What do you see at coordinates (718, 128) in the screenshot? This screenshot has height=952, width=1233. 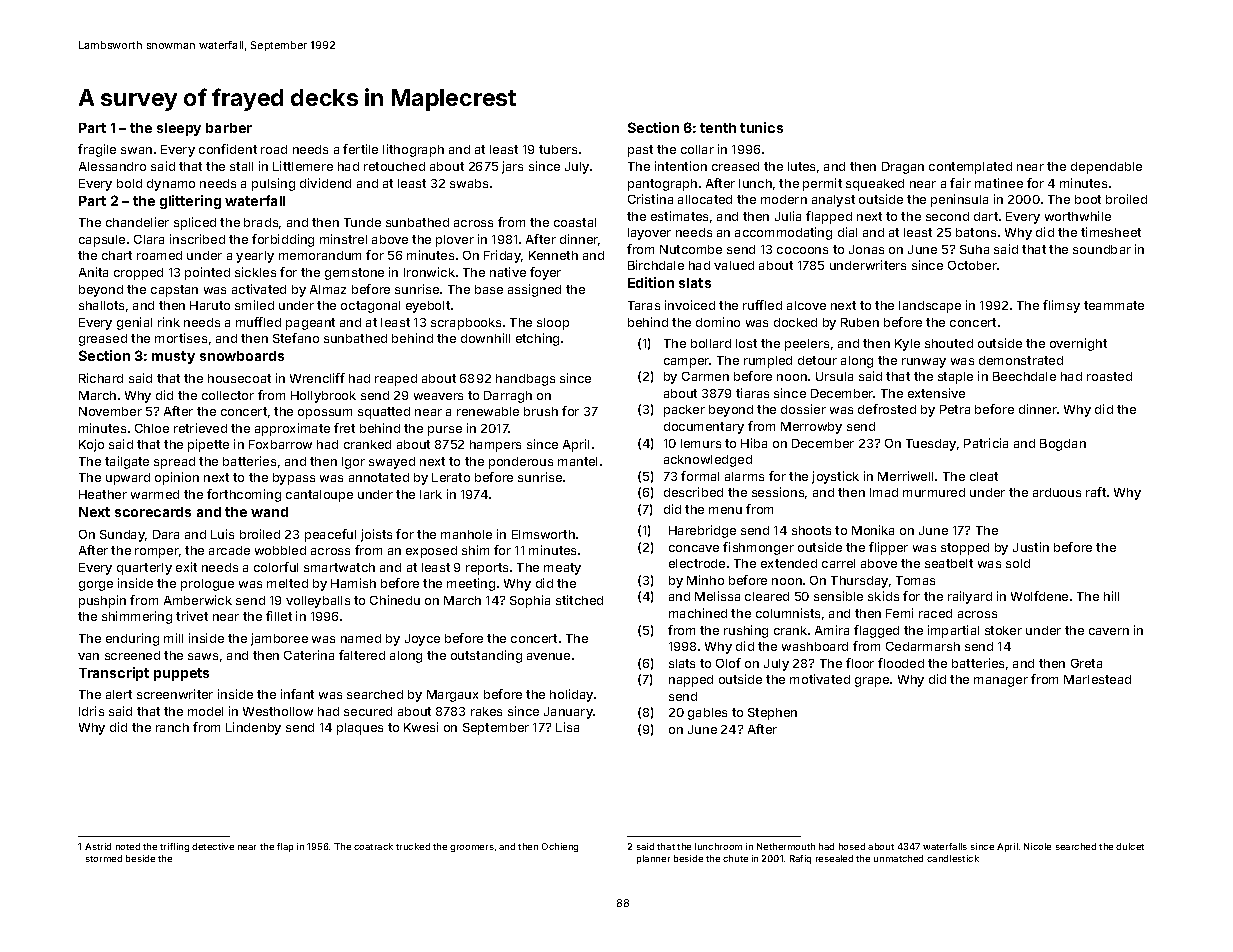 I see `tenth` at bounding box center [718, 128].
